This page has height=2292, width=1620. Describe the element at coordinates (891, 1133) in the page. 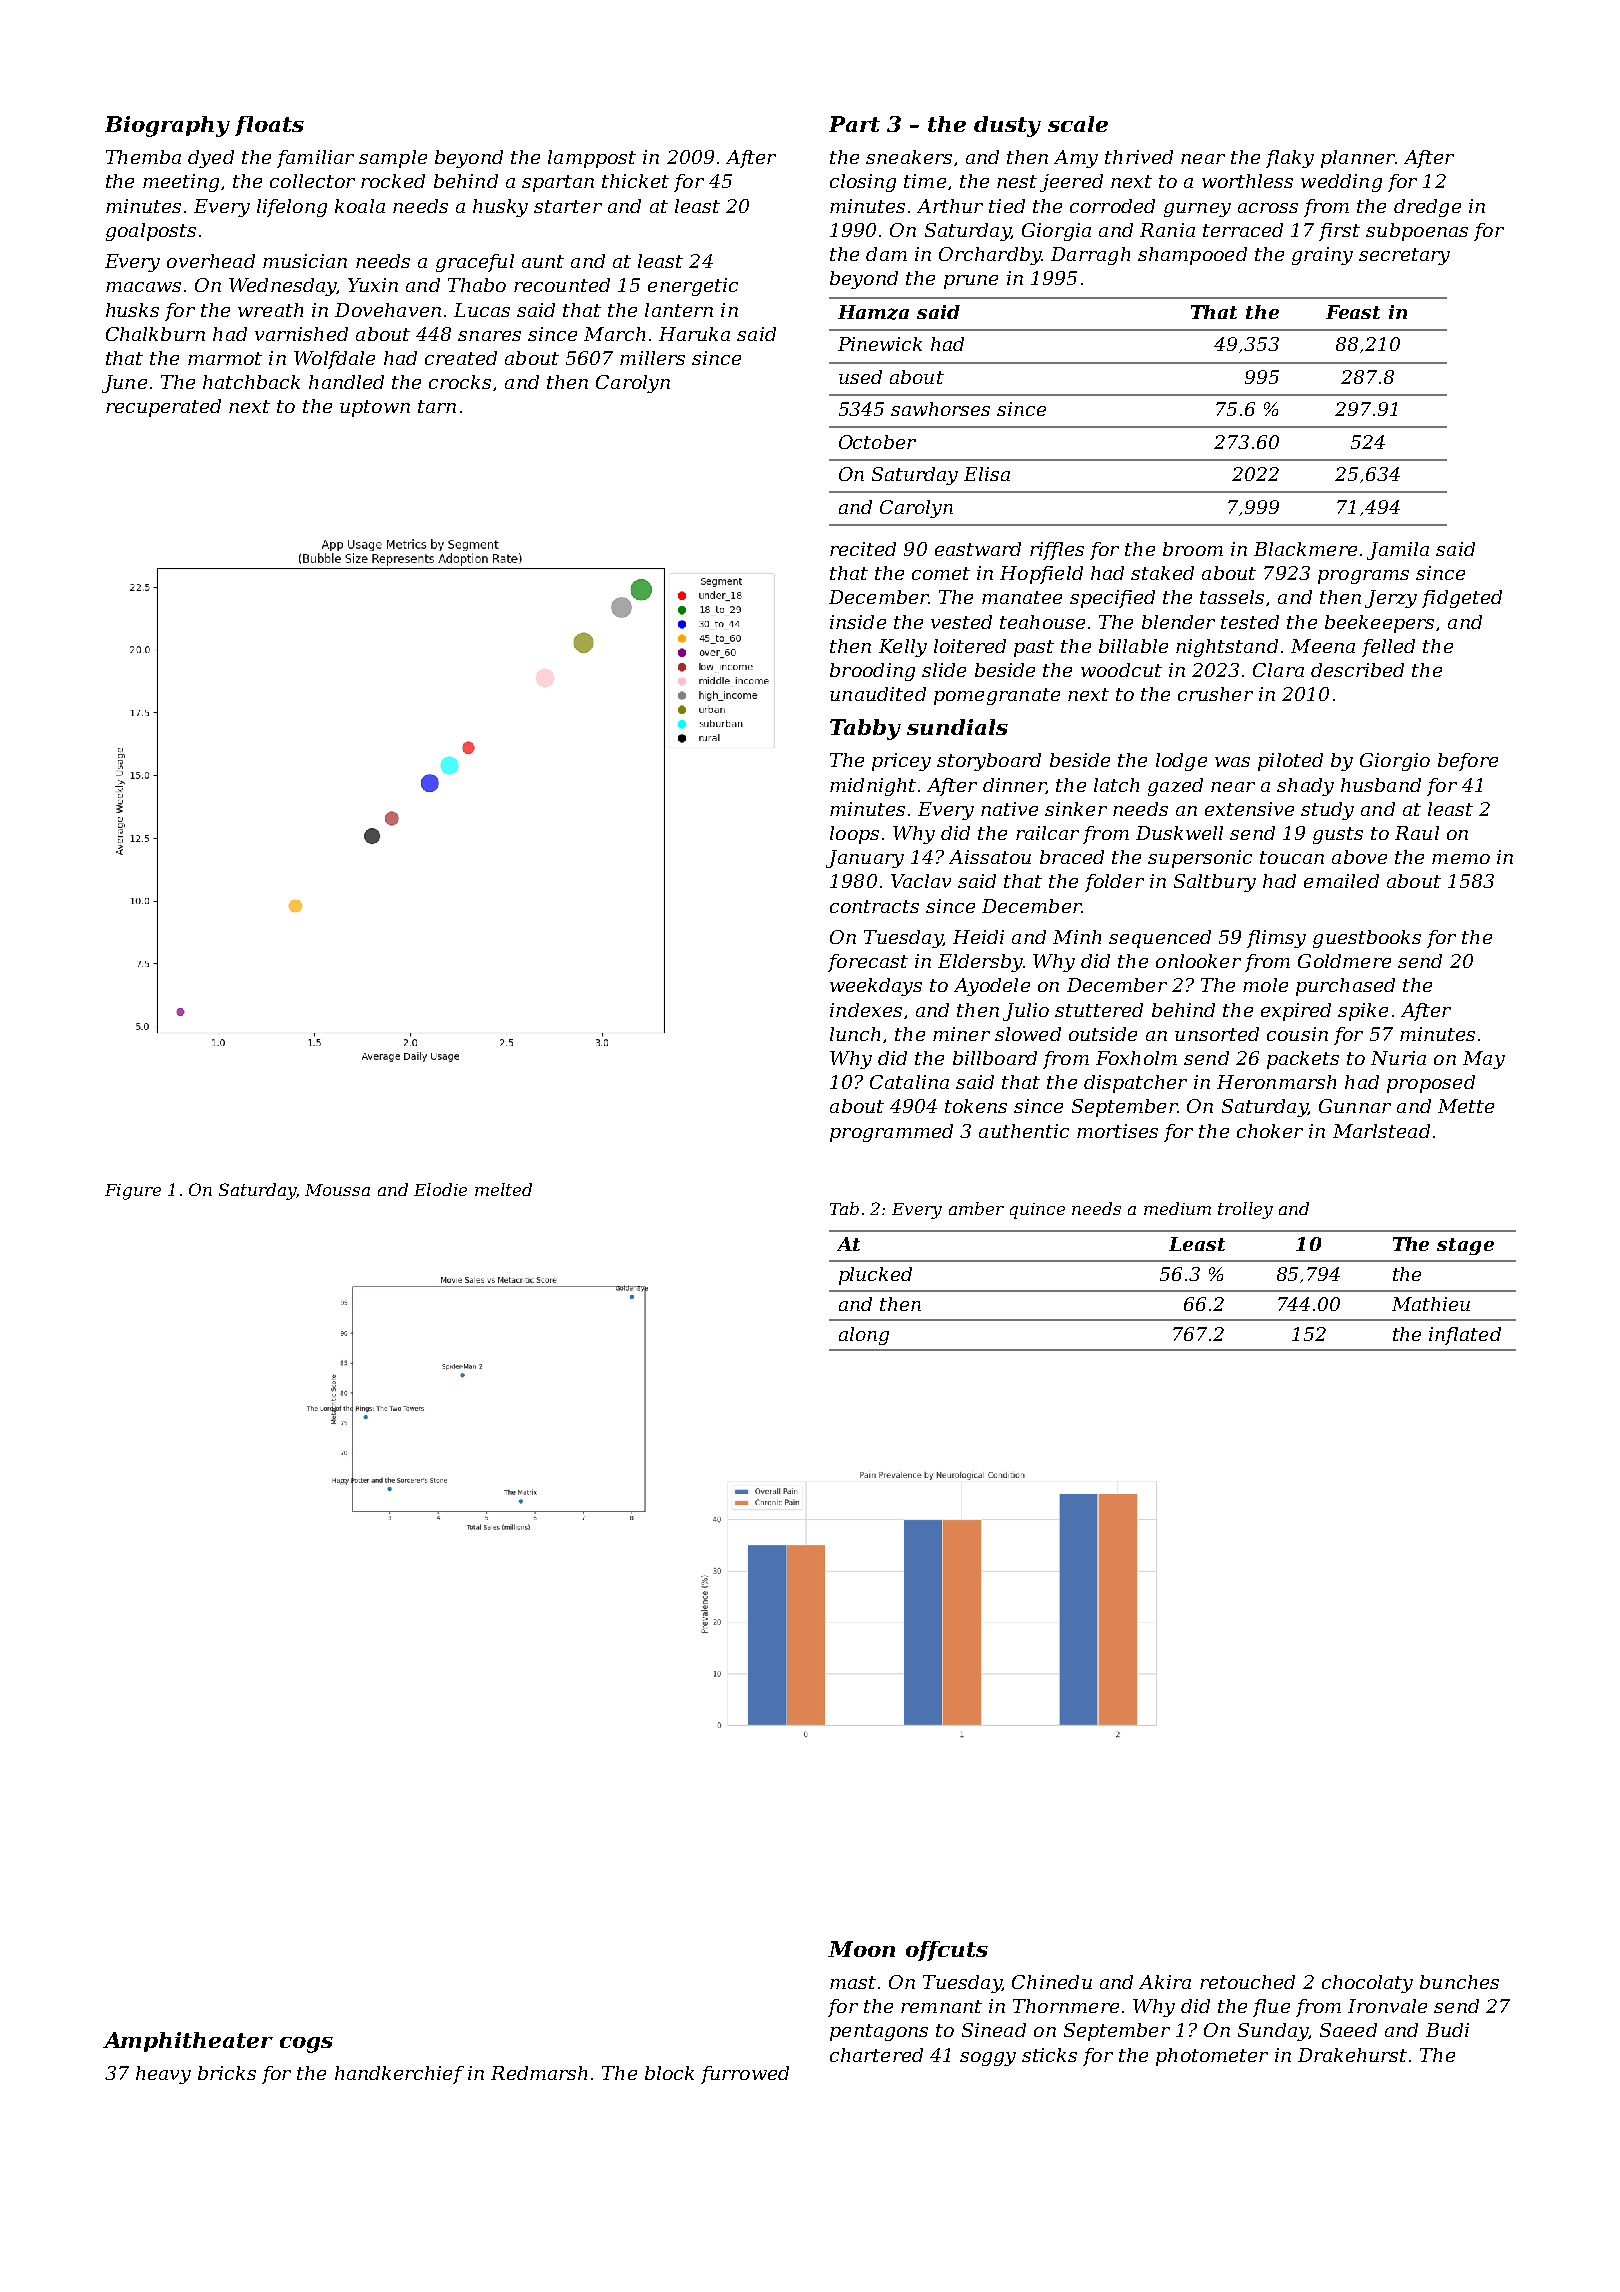

I see `programmed` at that location.
